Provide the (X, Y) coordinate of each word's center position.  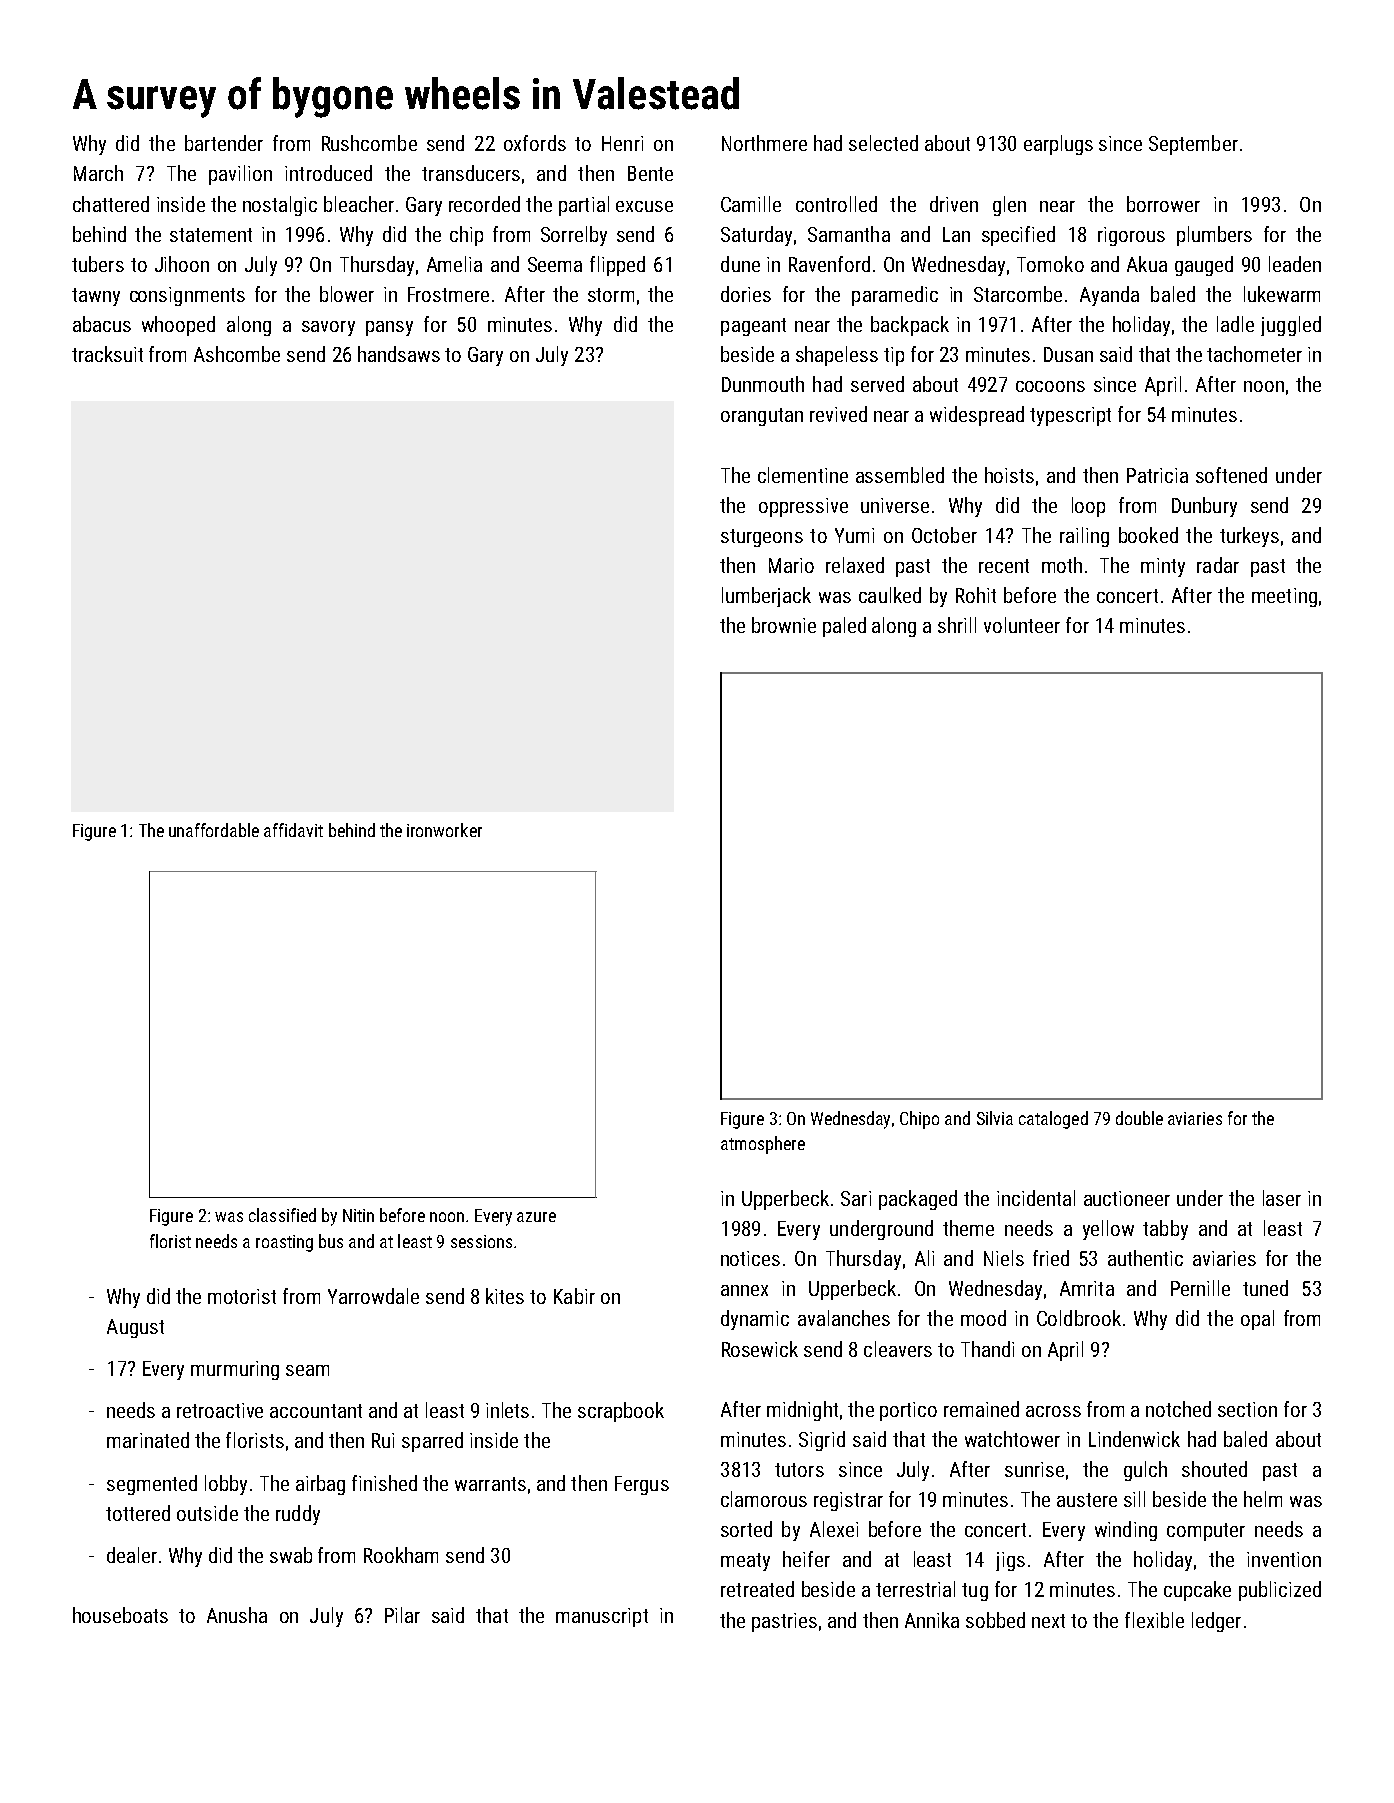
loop (1088, 507)
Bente (650, 173)
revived (838, 414)
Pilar (402, 1615)
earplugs (1058, 145)
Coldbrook (1079, 1318)
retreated (757, 1589)
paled (844, 627)
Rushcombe (369, 143)
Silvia (995, 1118)
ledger (1216, 1622)
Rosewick (760, 1349)
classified (282, 1215)
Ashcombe (237, 354)
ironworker (444, 830)
